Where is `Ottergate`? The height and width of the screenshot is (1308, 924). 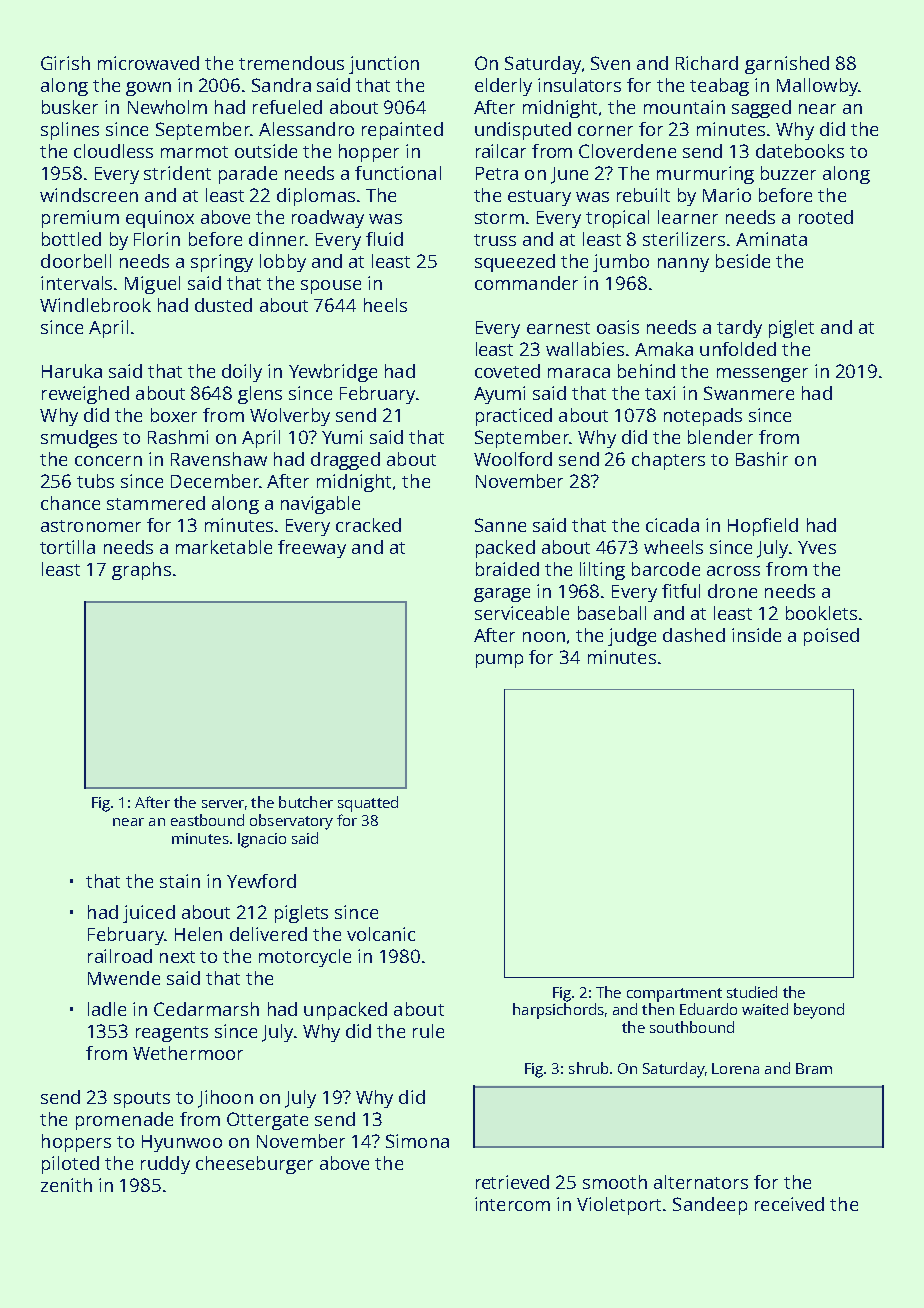 Ottergate is located at coordinates (267, 1121).
